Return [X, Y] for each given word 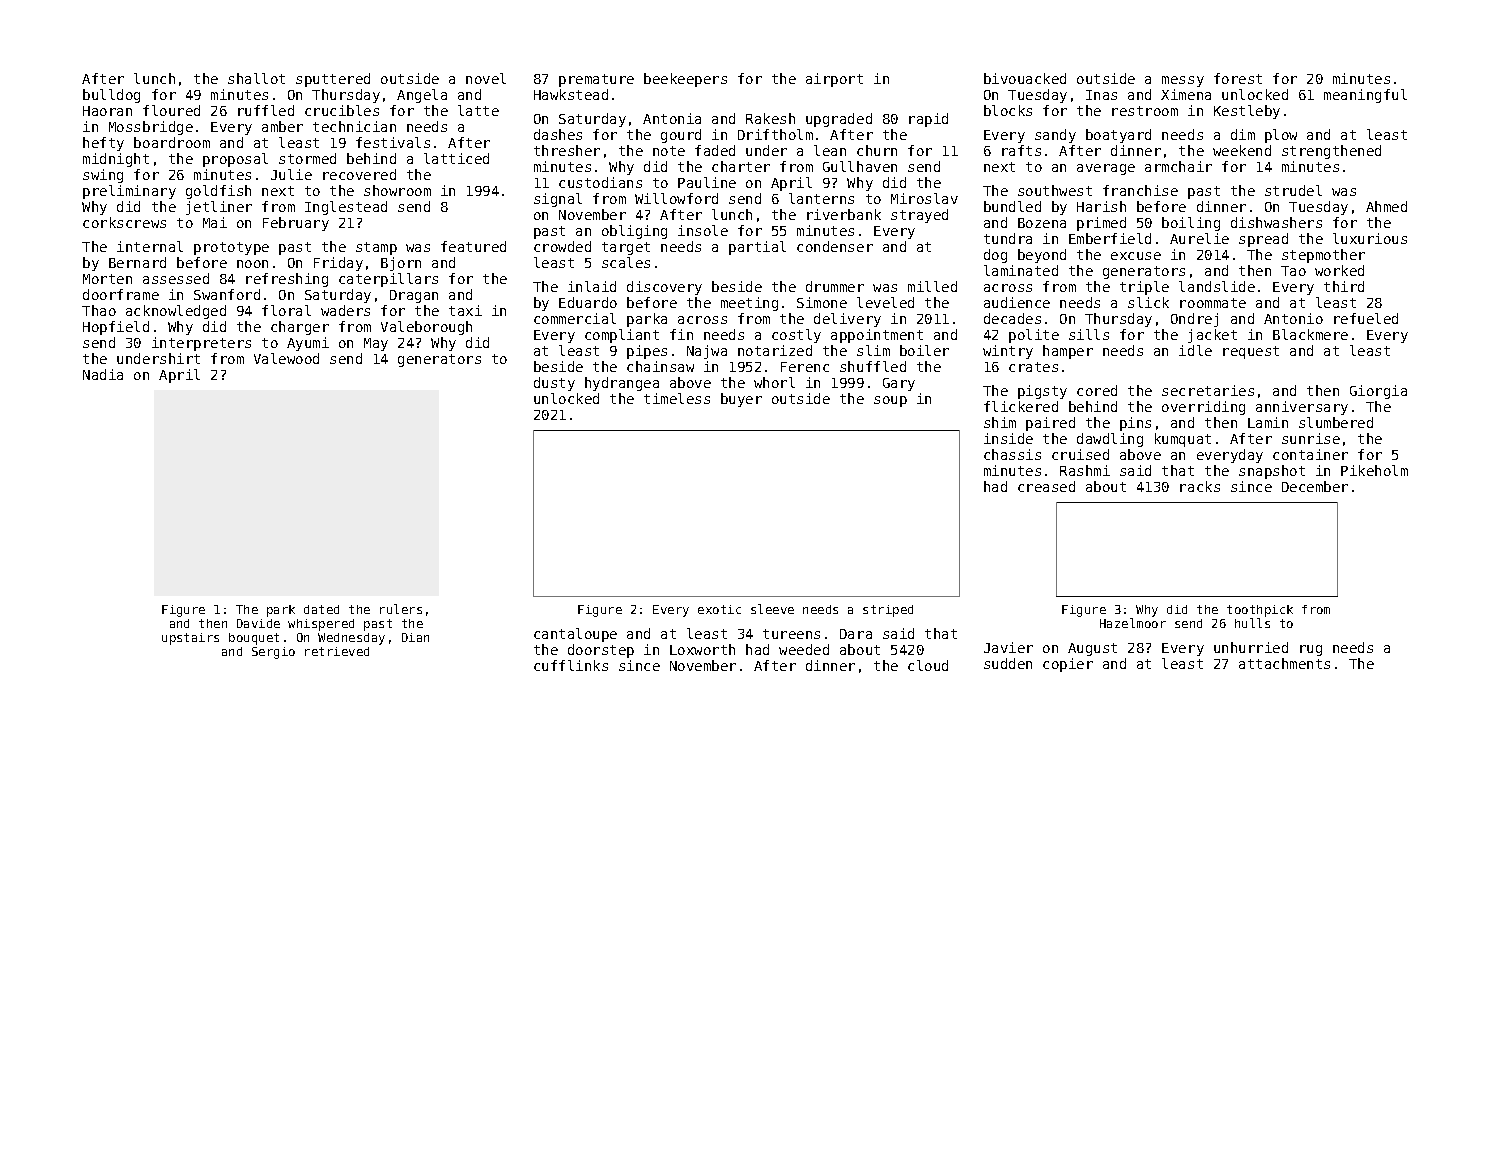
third [1344, 286]
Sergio [273, 653]
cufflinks [571, 665]
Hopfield [116, 328]
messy [1183, 81]
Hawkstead [571, 94]
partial [757, 248]
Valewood [286, 358]
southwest [1055, 190]
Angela [422, 96]
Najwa [707, 352]
